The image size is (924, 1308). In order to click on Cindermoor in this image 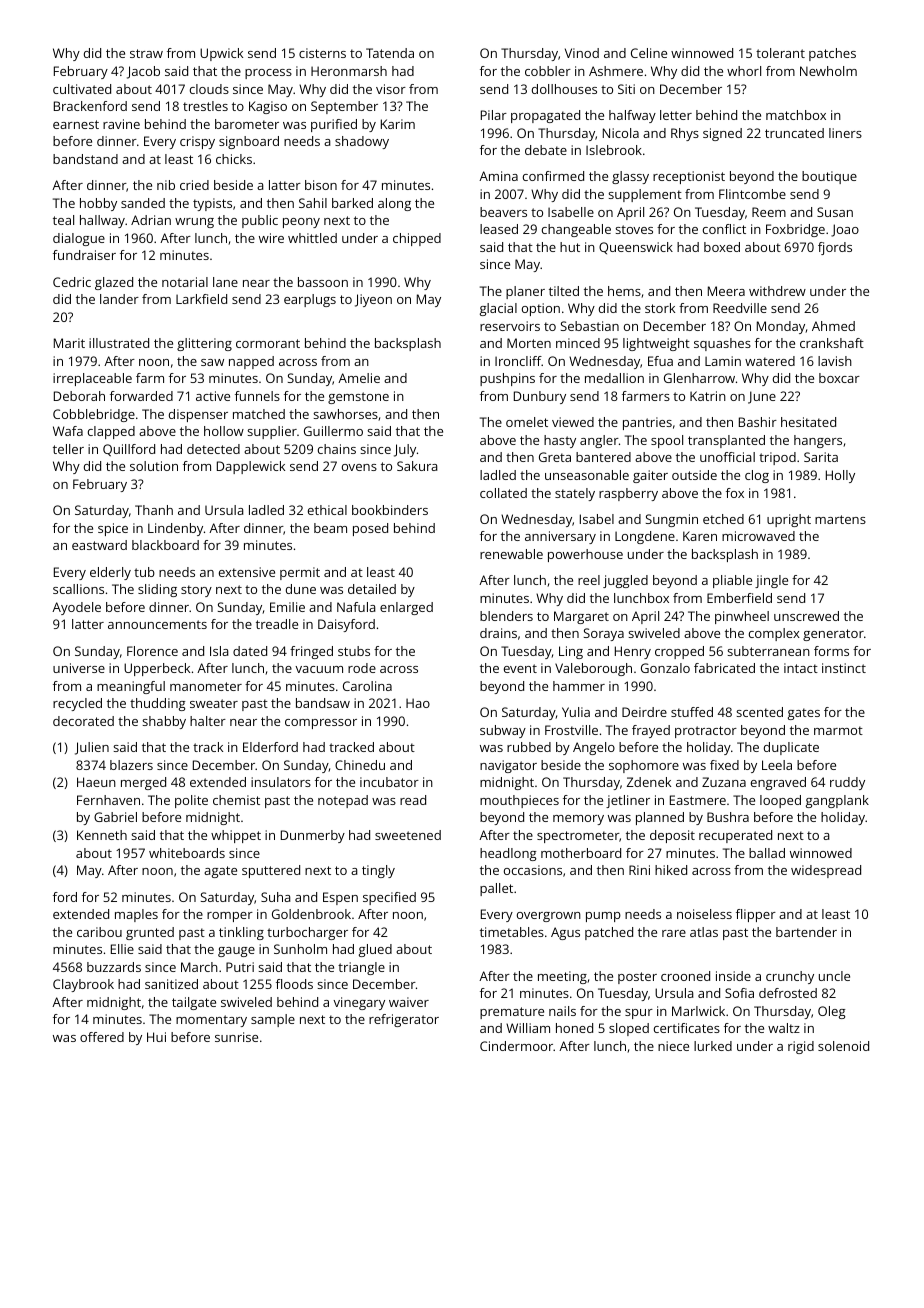, I will do `click(517, 1046)`.
